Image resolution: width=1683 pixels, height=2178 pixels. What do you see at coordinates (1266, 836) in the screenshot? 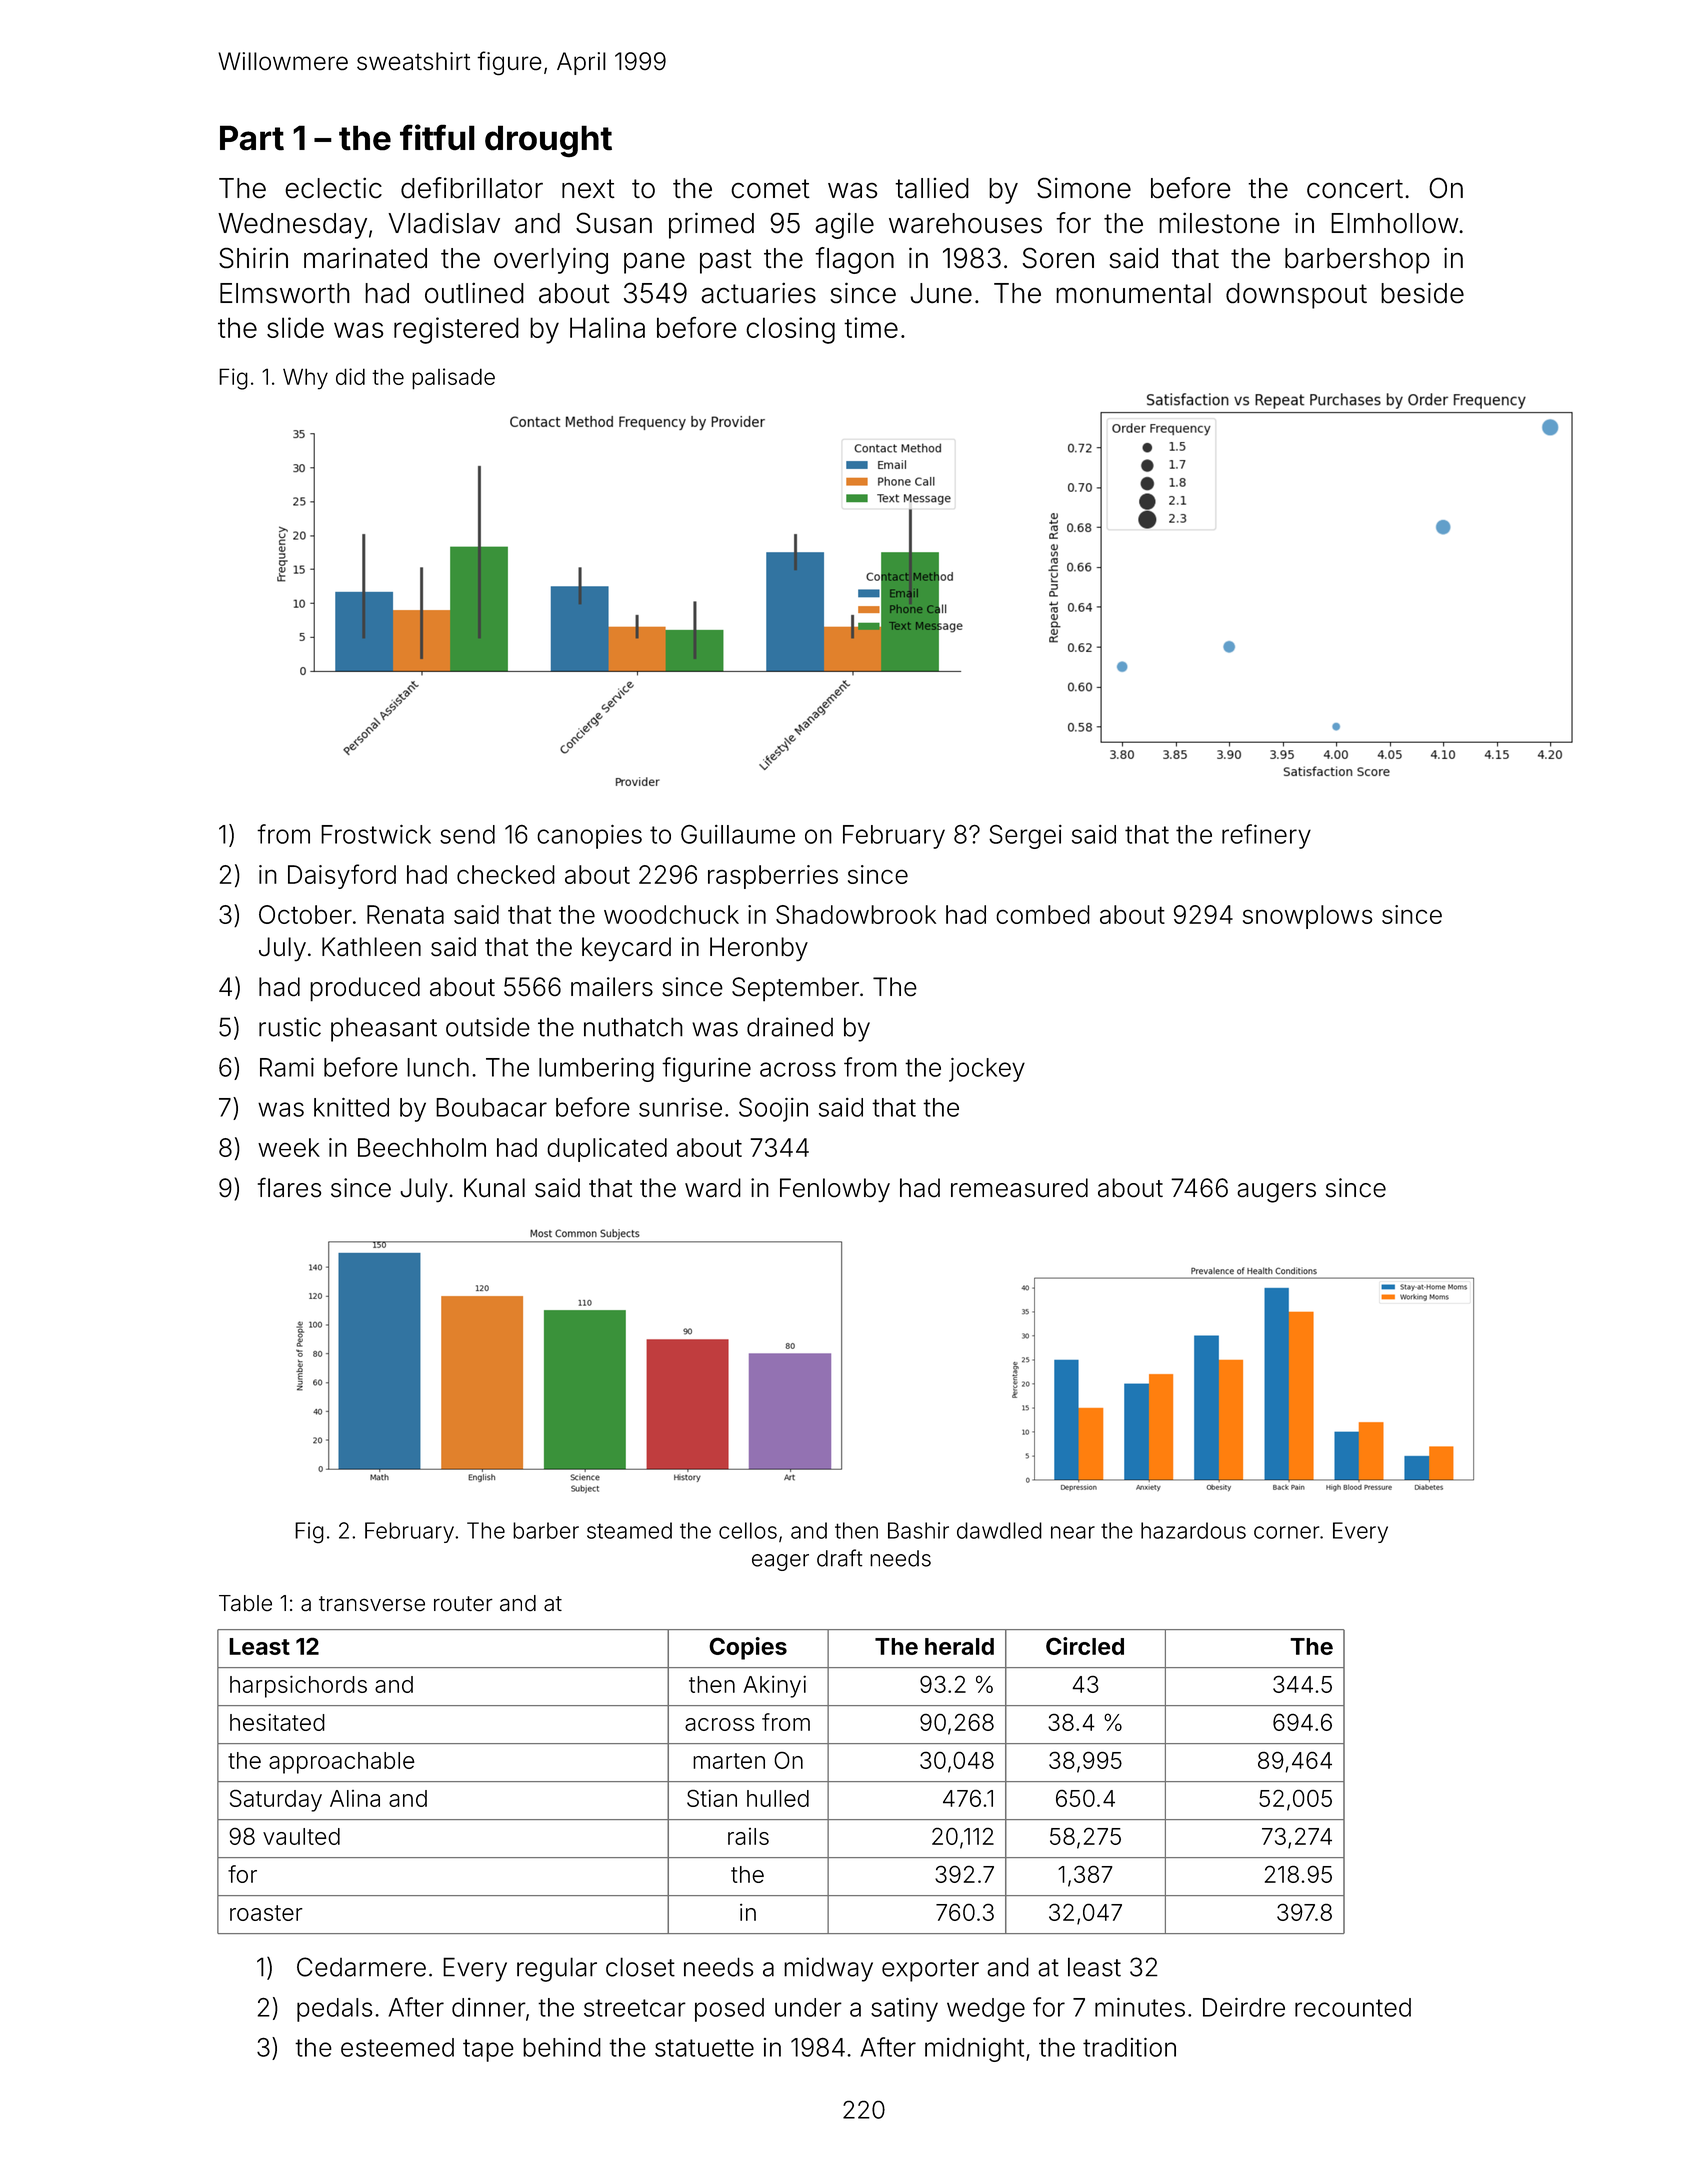
I see `refinery` at bounding box center [1266, 836].
